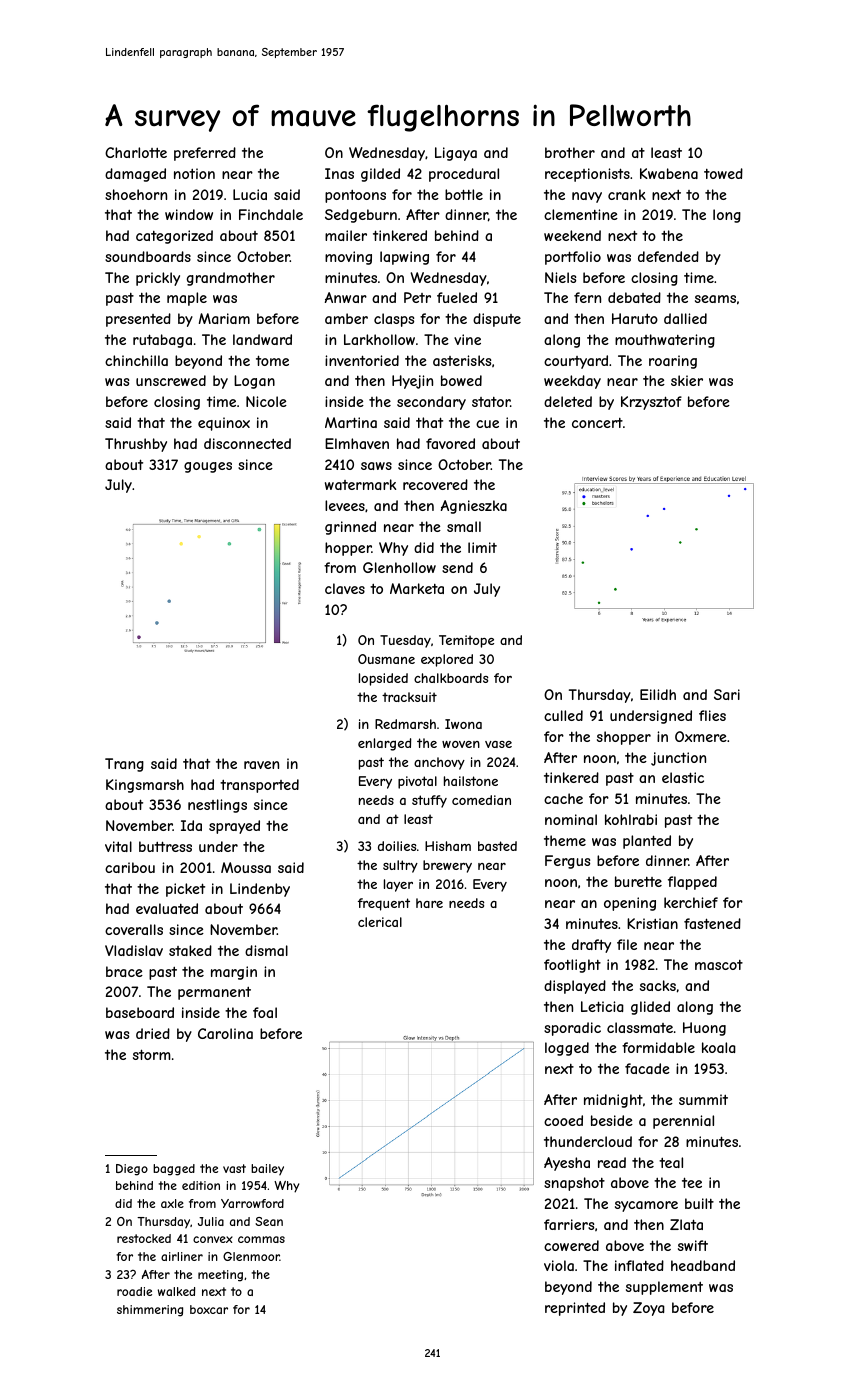 The width and height of the screenshot is (849, 1400). Describe the element at coordinates (136, 360) in the screenshot. I see `chinchilla` at that location.
